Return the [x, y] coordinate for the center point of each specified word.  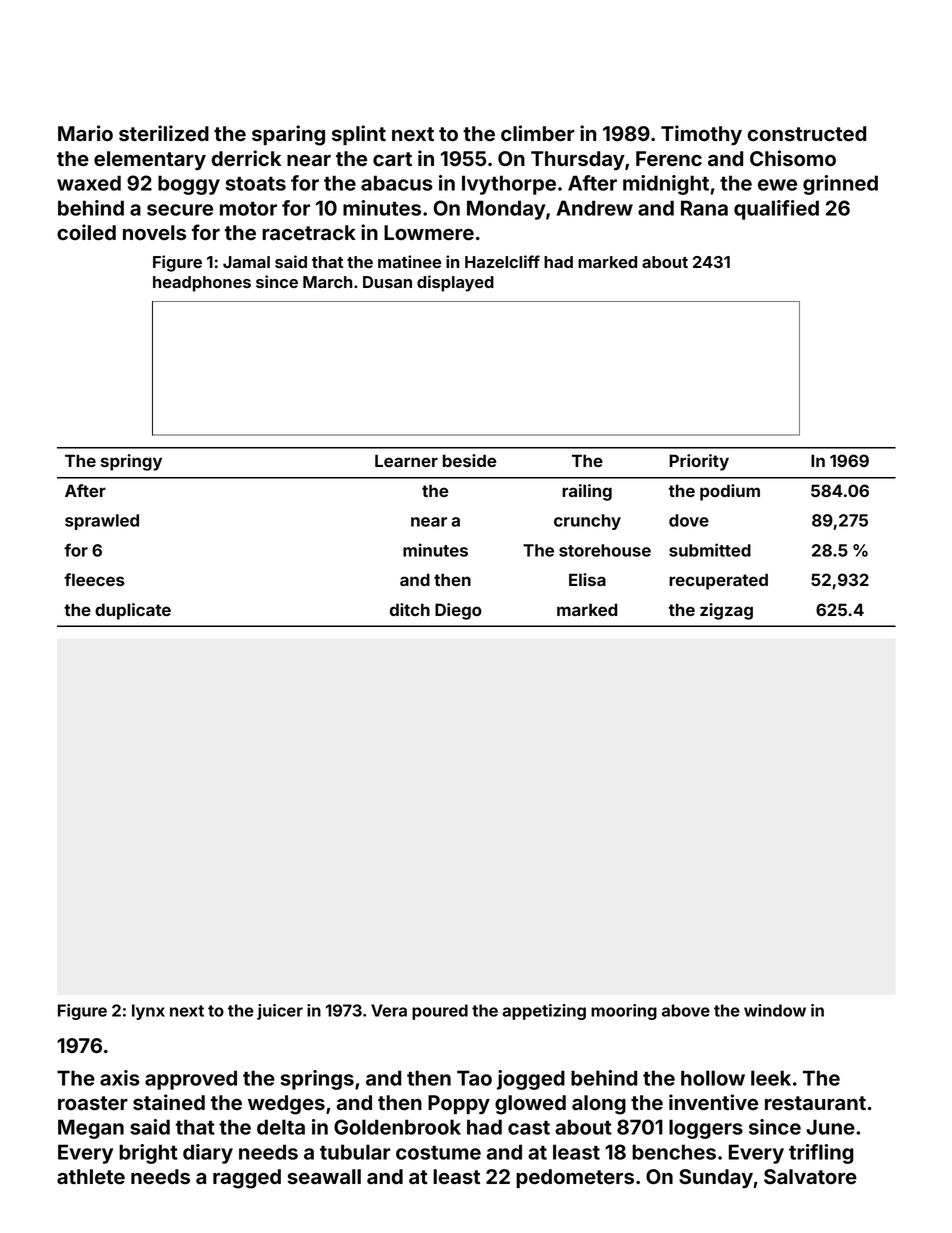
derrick [246, 158]
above [686, 1010]
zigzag [726, 611]
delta [281, 1127]
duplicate [133, 611]
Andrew [594, 208]
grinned [840, 185]
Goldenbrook [397, 1127]
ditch [410, 609]
